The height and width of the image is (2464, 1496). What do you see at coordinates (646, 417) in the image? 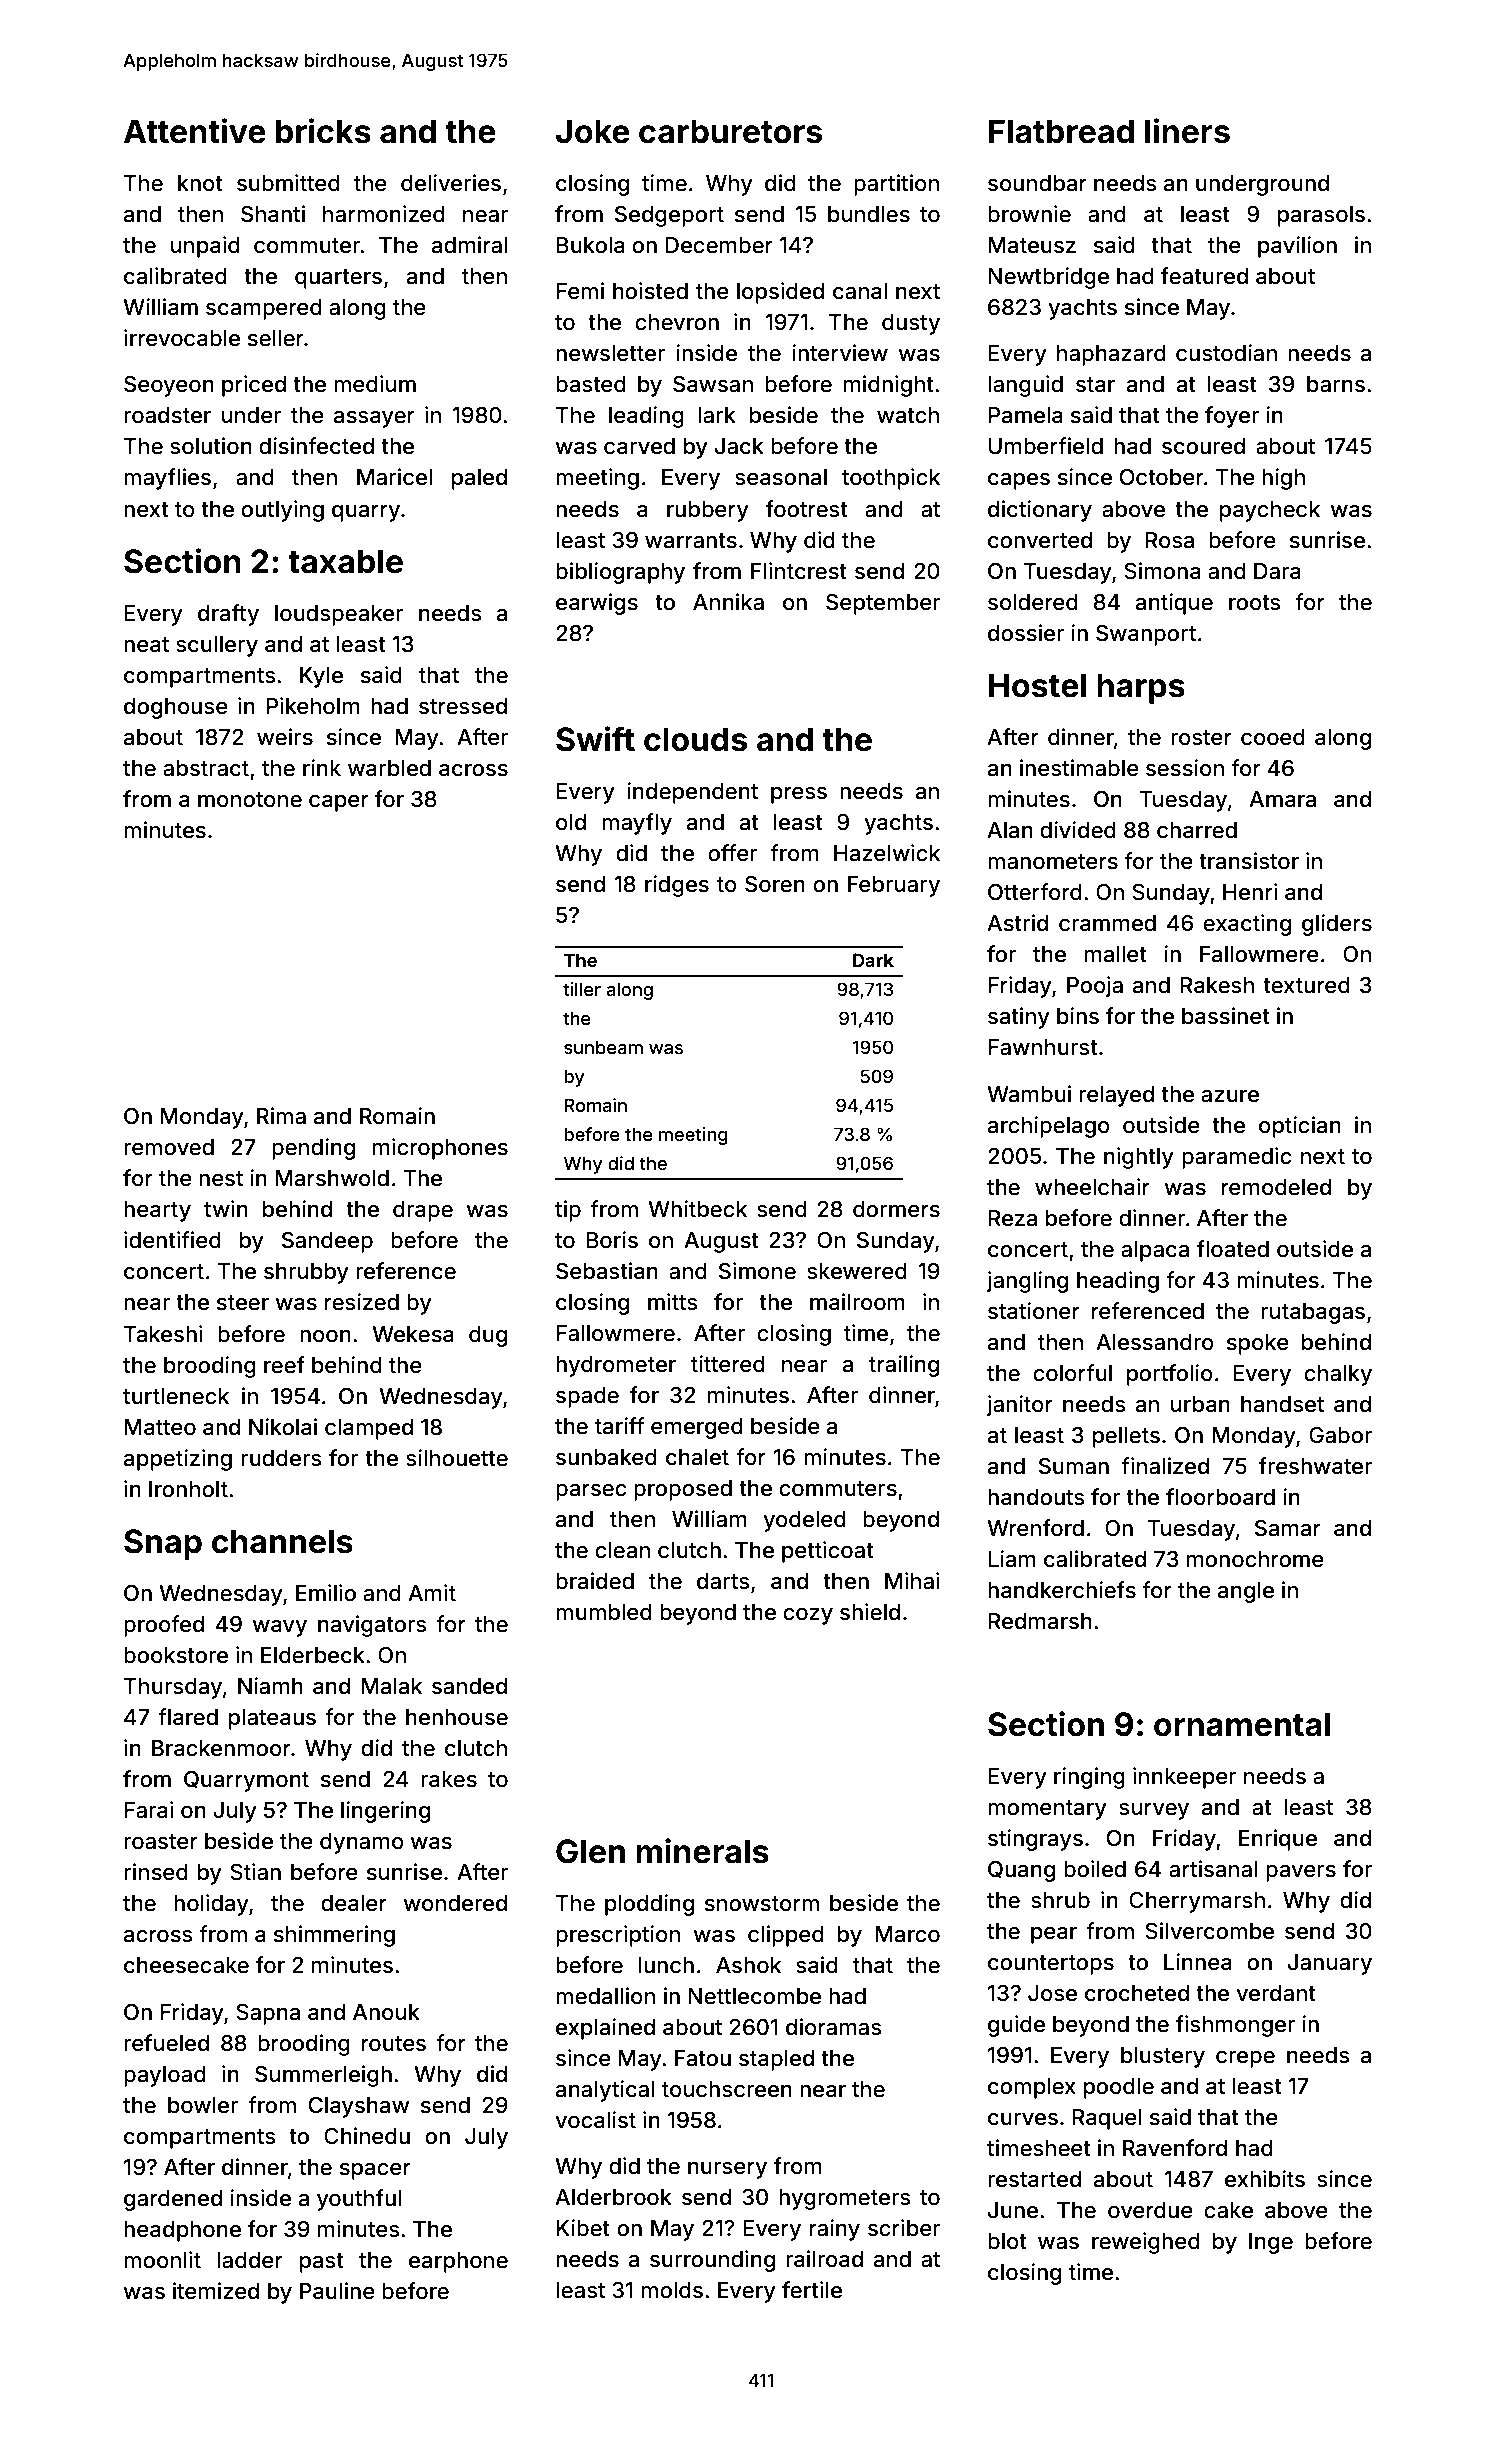
I see `leading` at bounding box center [646, 417].
